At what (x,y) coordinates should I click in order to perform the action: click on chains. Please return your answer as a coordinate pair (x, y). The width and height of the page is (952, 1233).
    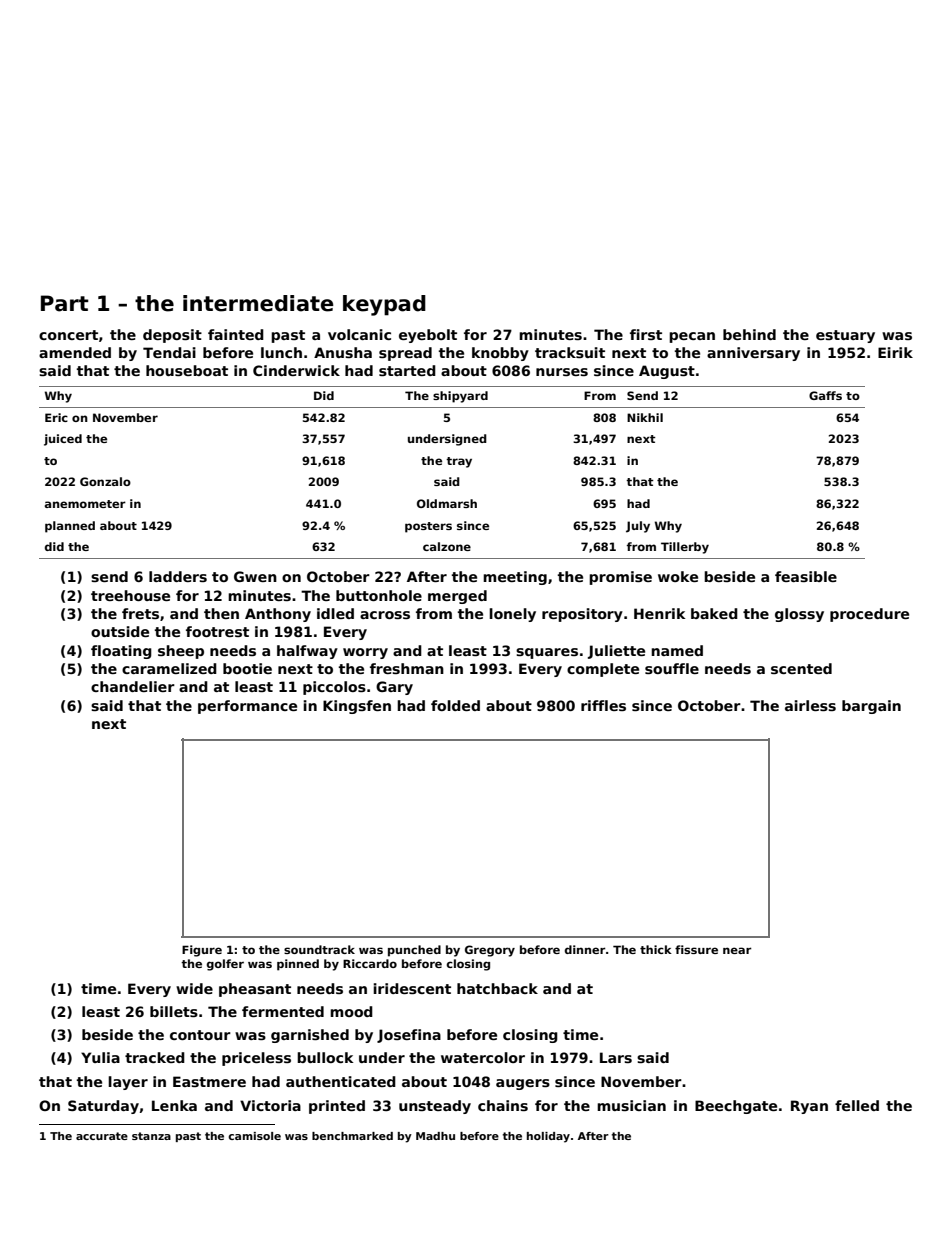
    Looking at the image, I should click on (503, 1105).
